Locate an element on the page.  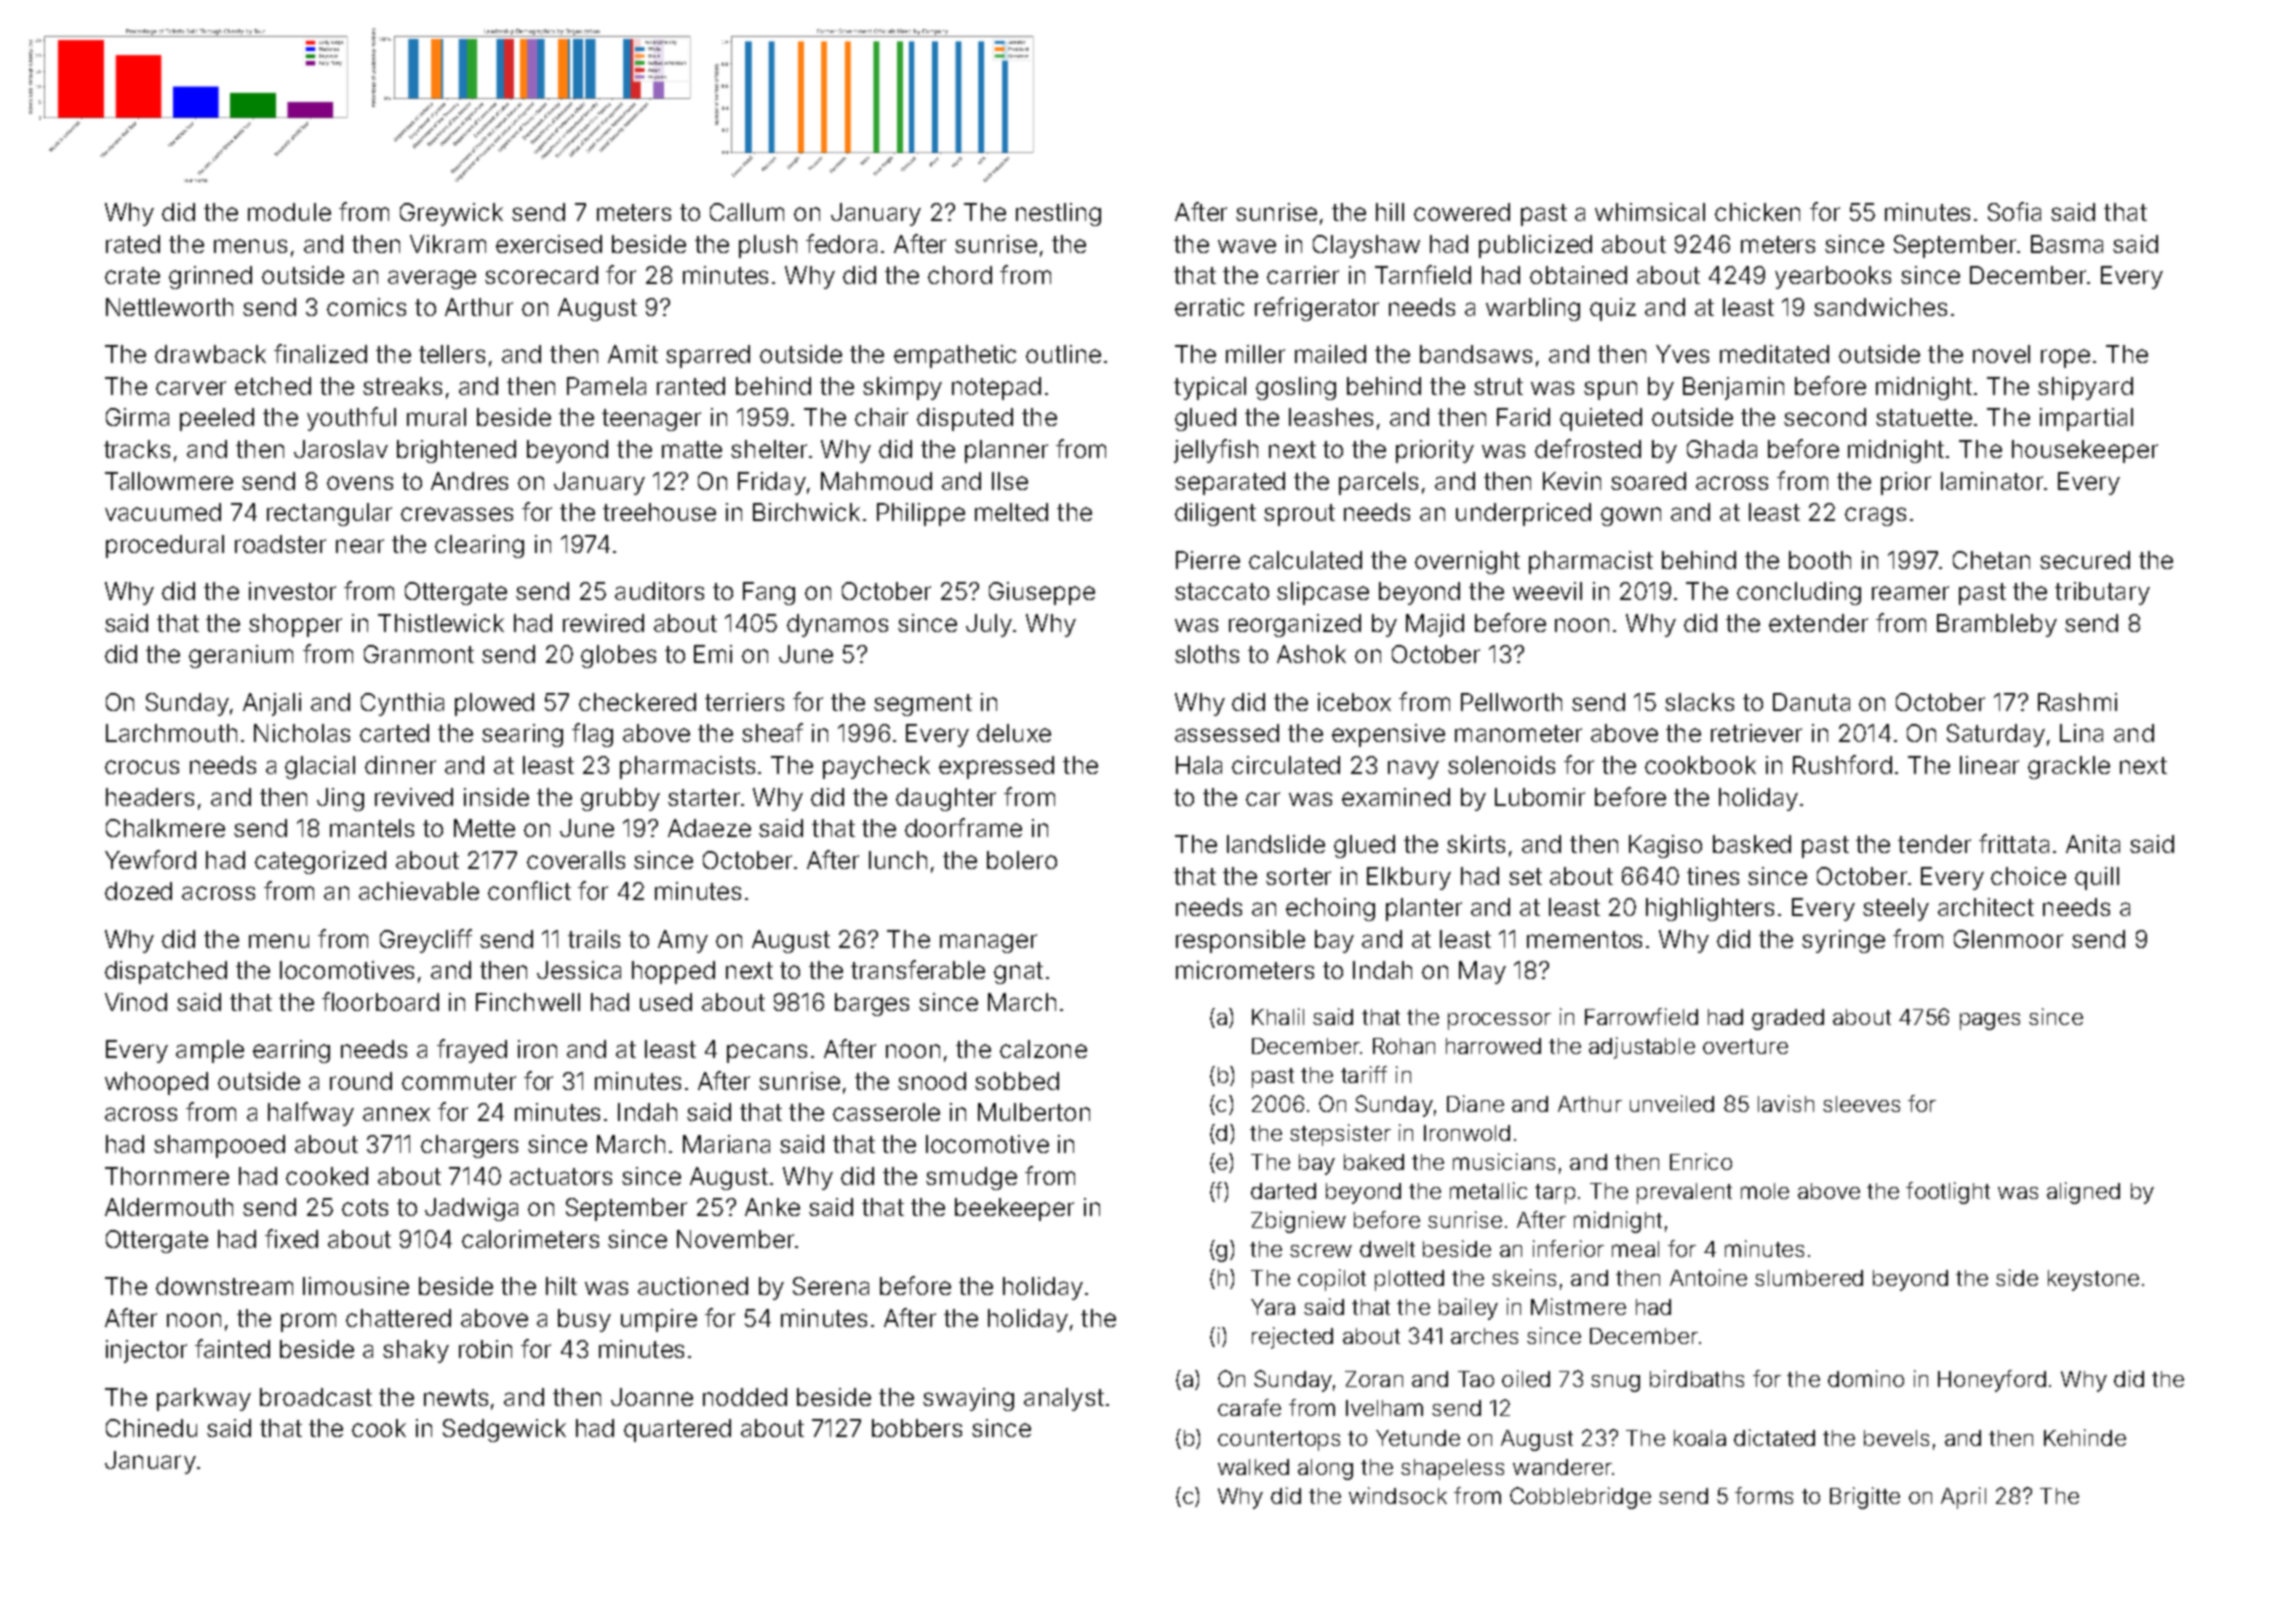
unveiled is located at coordinates (1672, 1103).
